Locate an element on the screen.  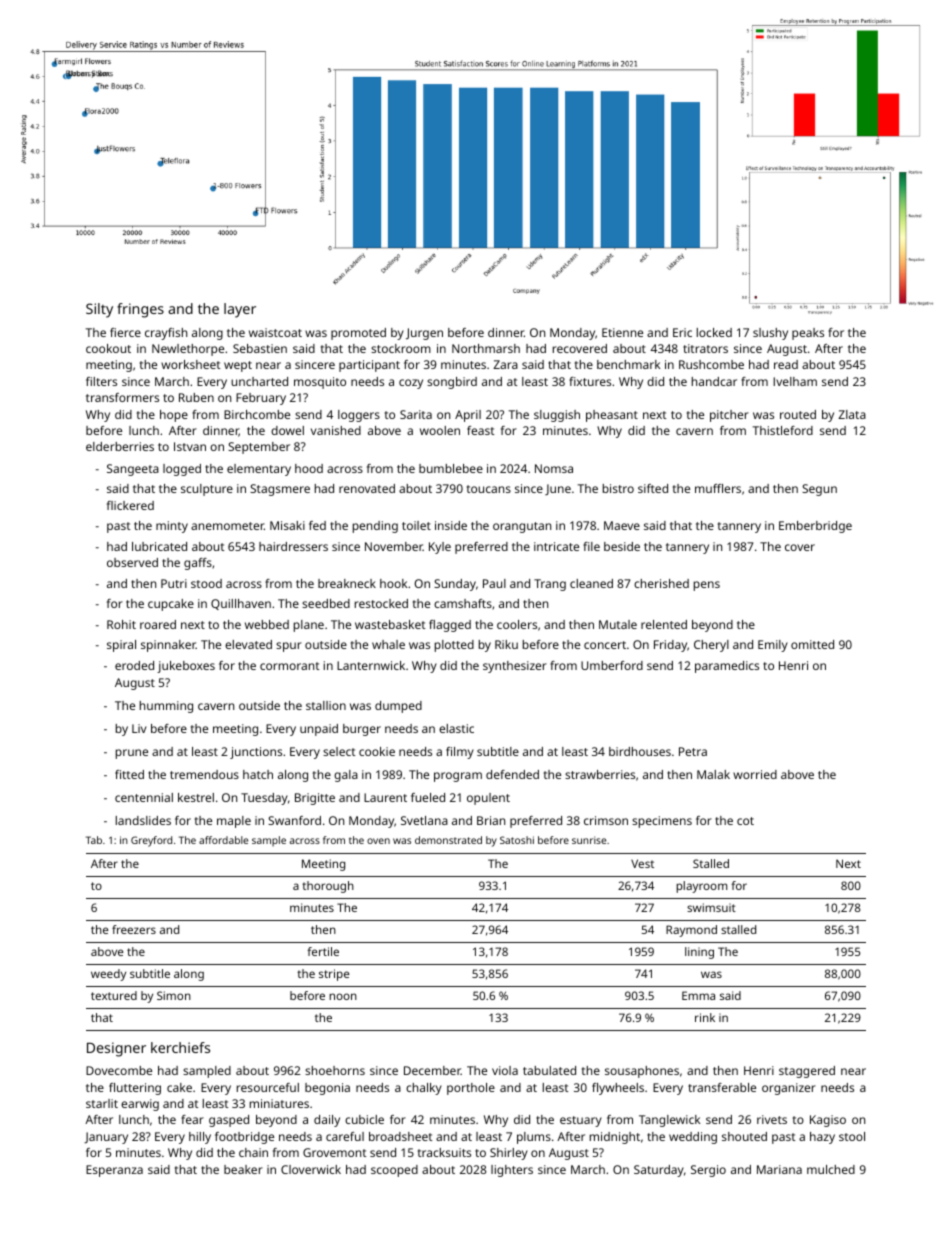
paramedics is located at coordinates (727, 667).
